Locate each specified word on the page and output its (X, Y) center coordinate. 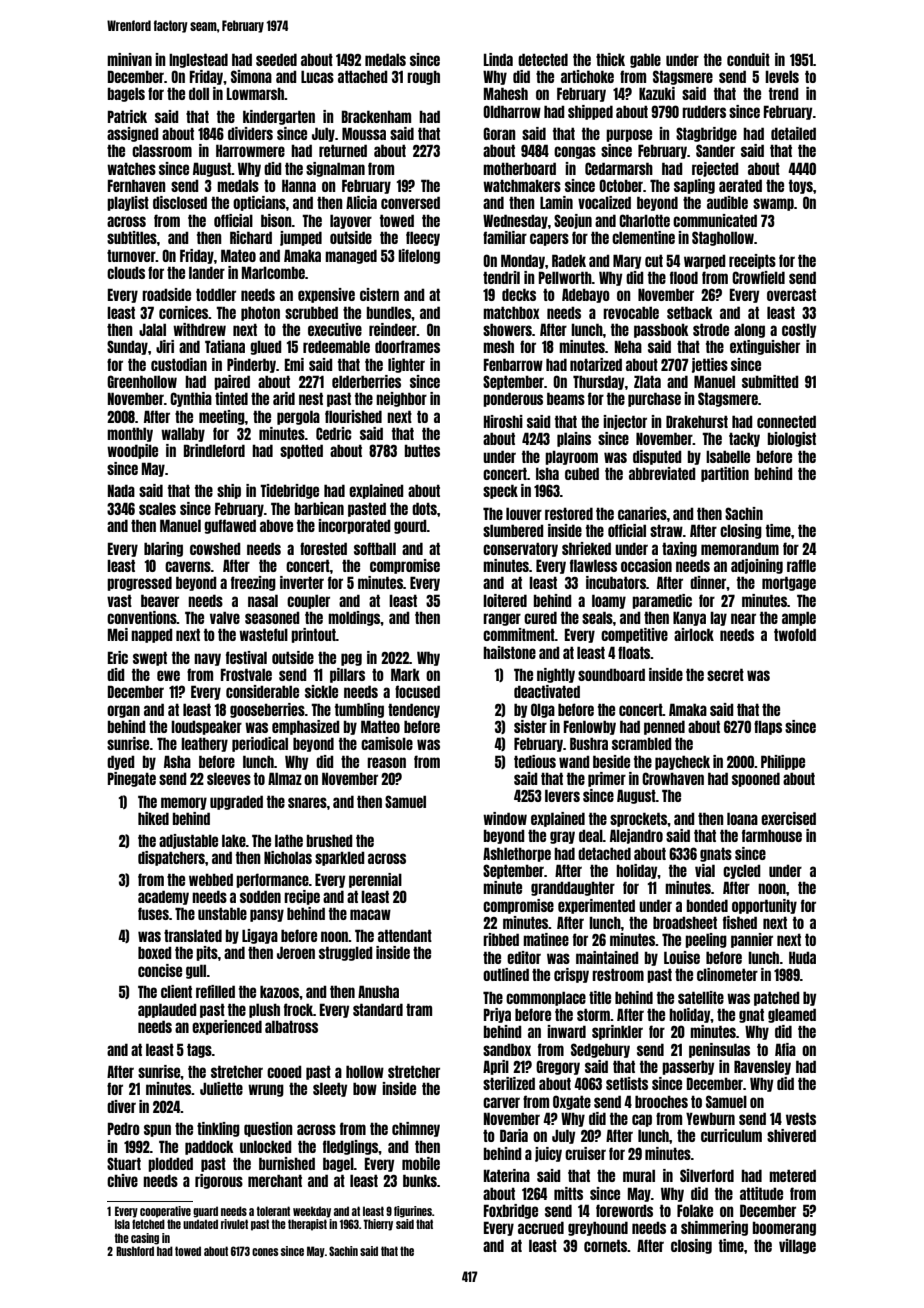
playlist (128, 203)
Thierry (378, 1225)
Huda (802, 957)
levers (562, 795)
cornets (606, 1245)
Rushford (135, 1251)
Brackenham (376, 116)
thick (610, 59)
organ (123, 711)
